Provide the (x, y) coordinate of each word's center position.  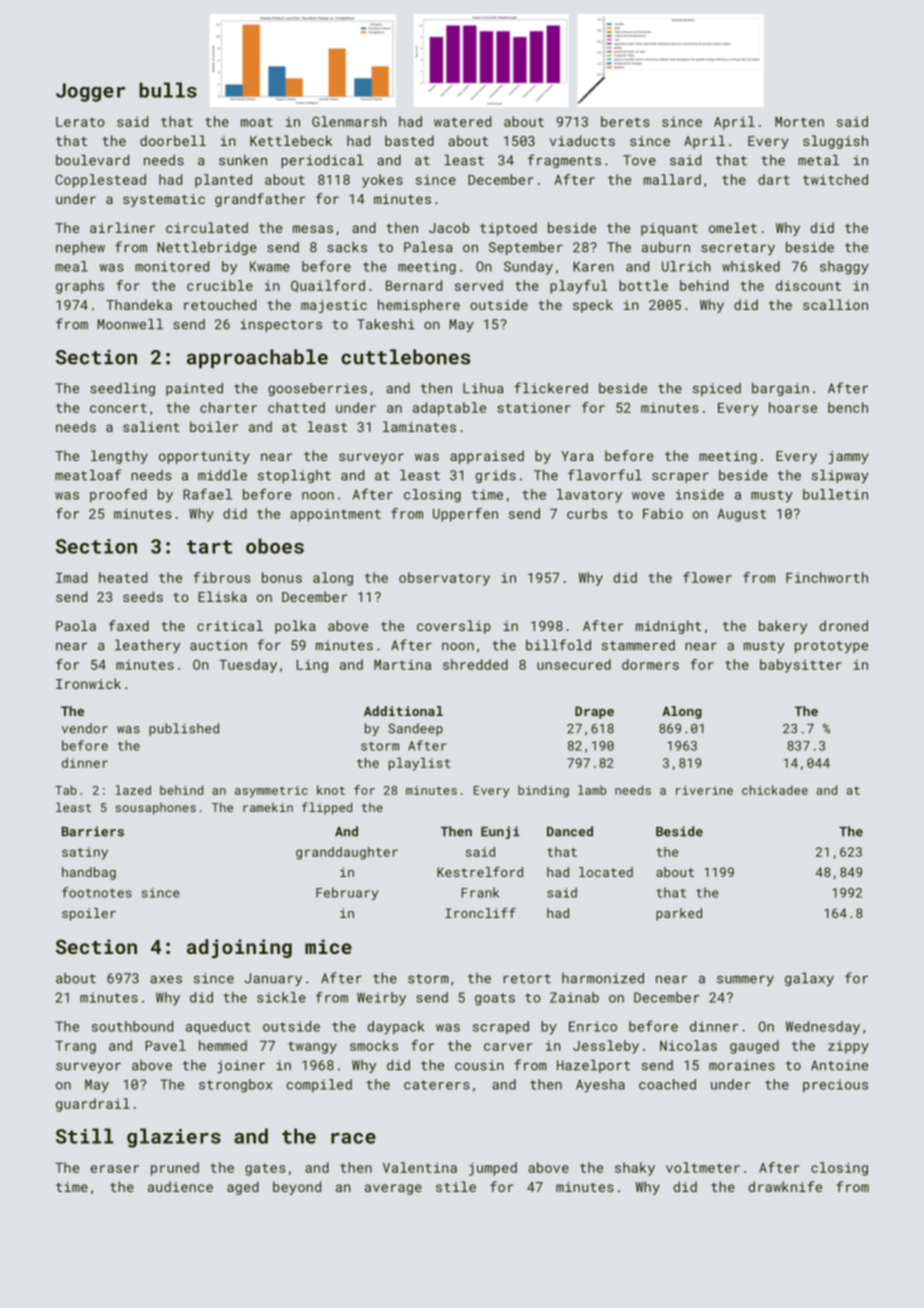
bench (848, 407)
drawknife (785, 1186)
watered (462, 121)
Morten (799, 122)
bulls (168, 90)
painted (194, 389)
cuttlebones (405, 357)
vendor (85, 728)
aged (243, 1188)
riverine (704, 790)
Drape (594, 712)
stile (456, 1186)
